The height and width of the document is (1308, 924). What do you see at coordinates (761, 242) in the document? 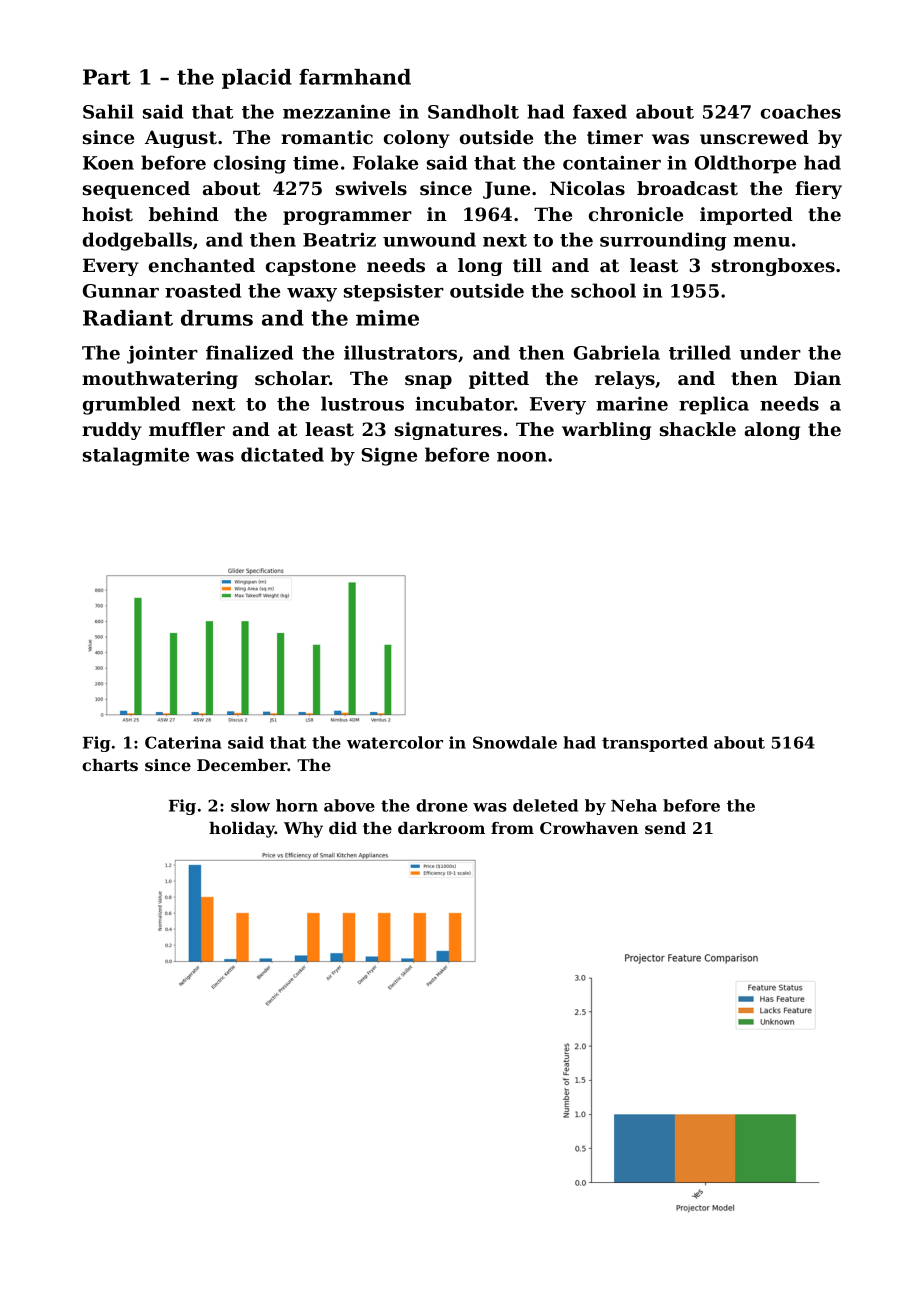
I see `menu` at bounding box center [761, 242].
